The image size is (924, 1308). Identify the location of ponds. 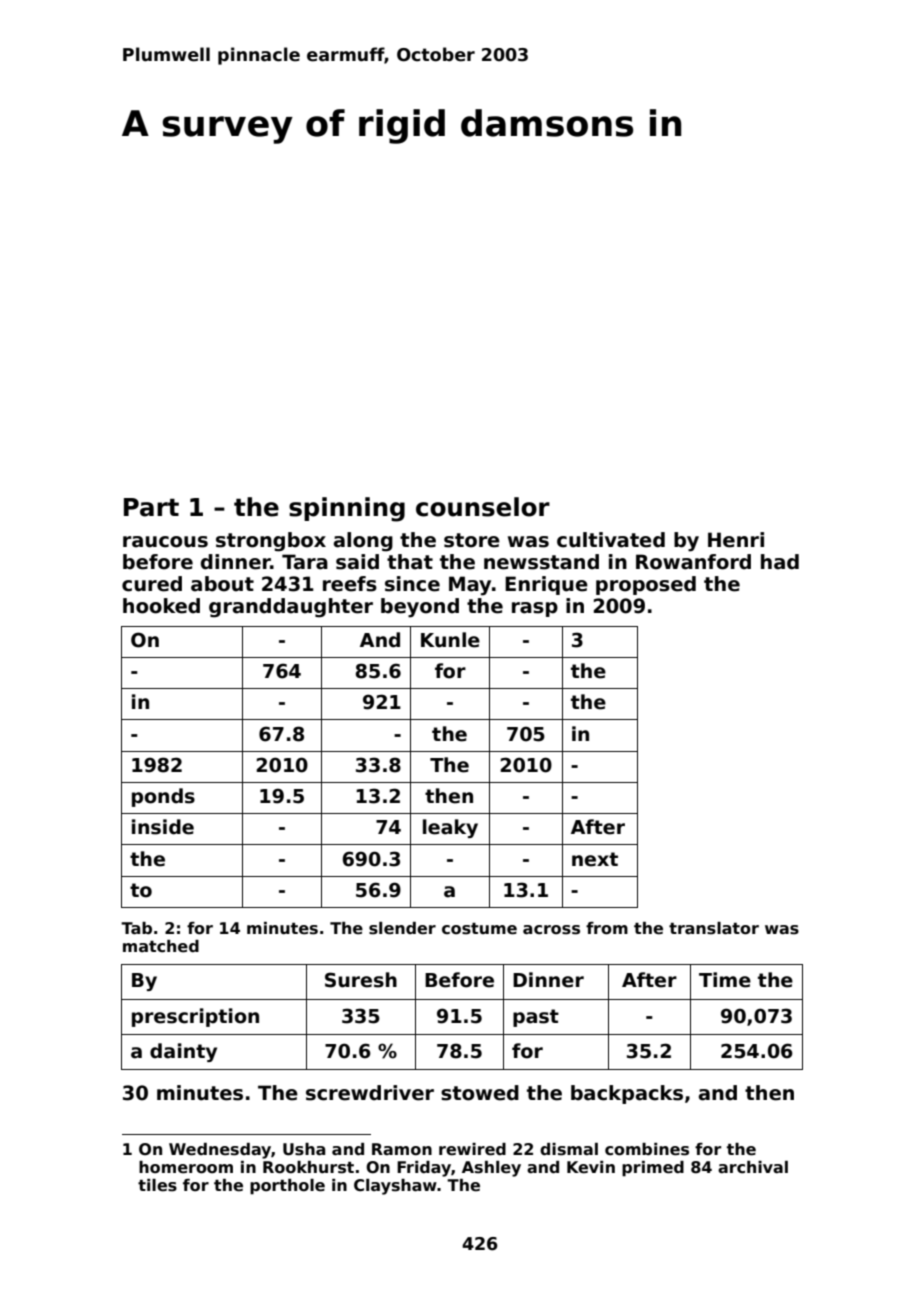
(163, 797).
